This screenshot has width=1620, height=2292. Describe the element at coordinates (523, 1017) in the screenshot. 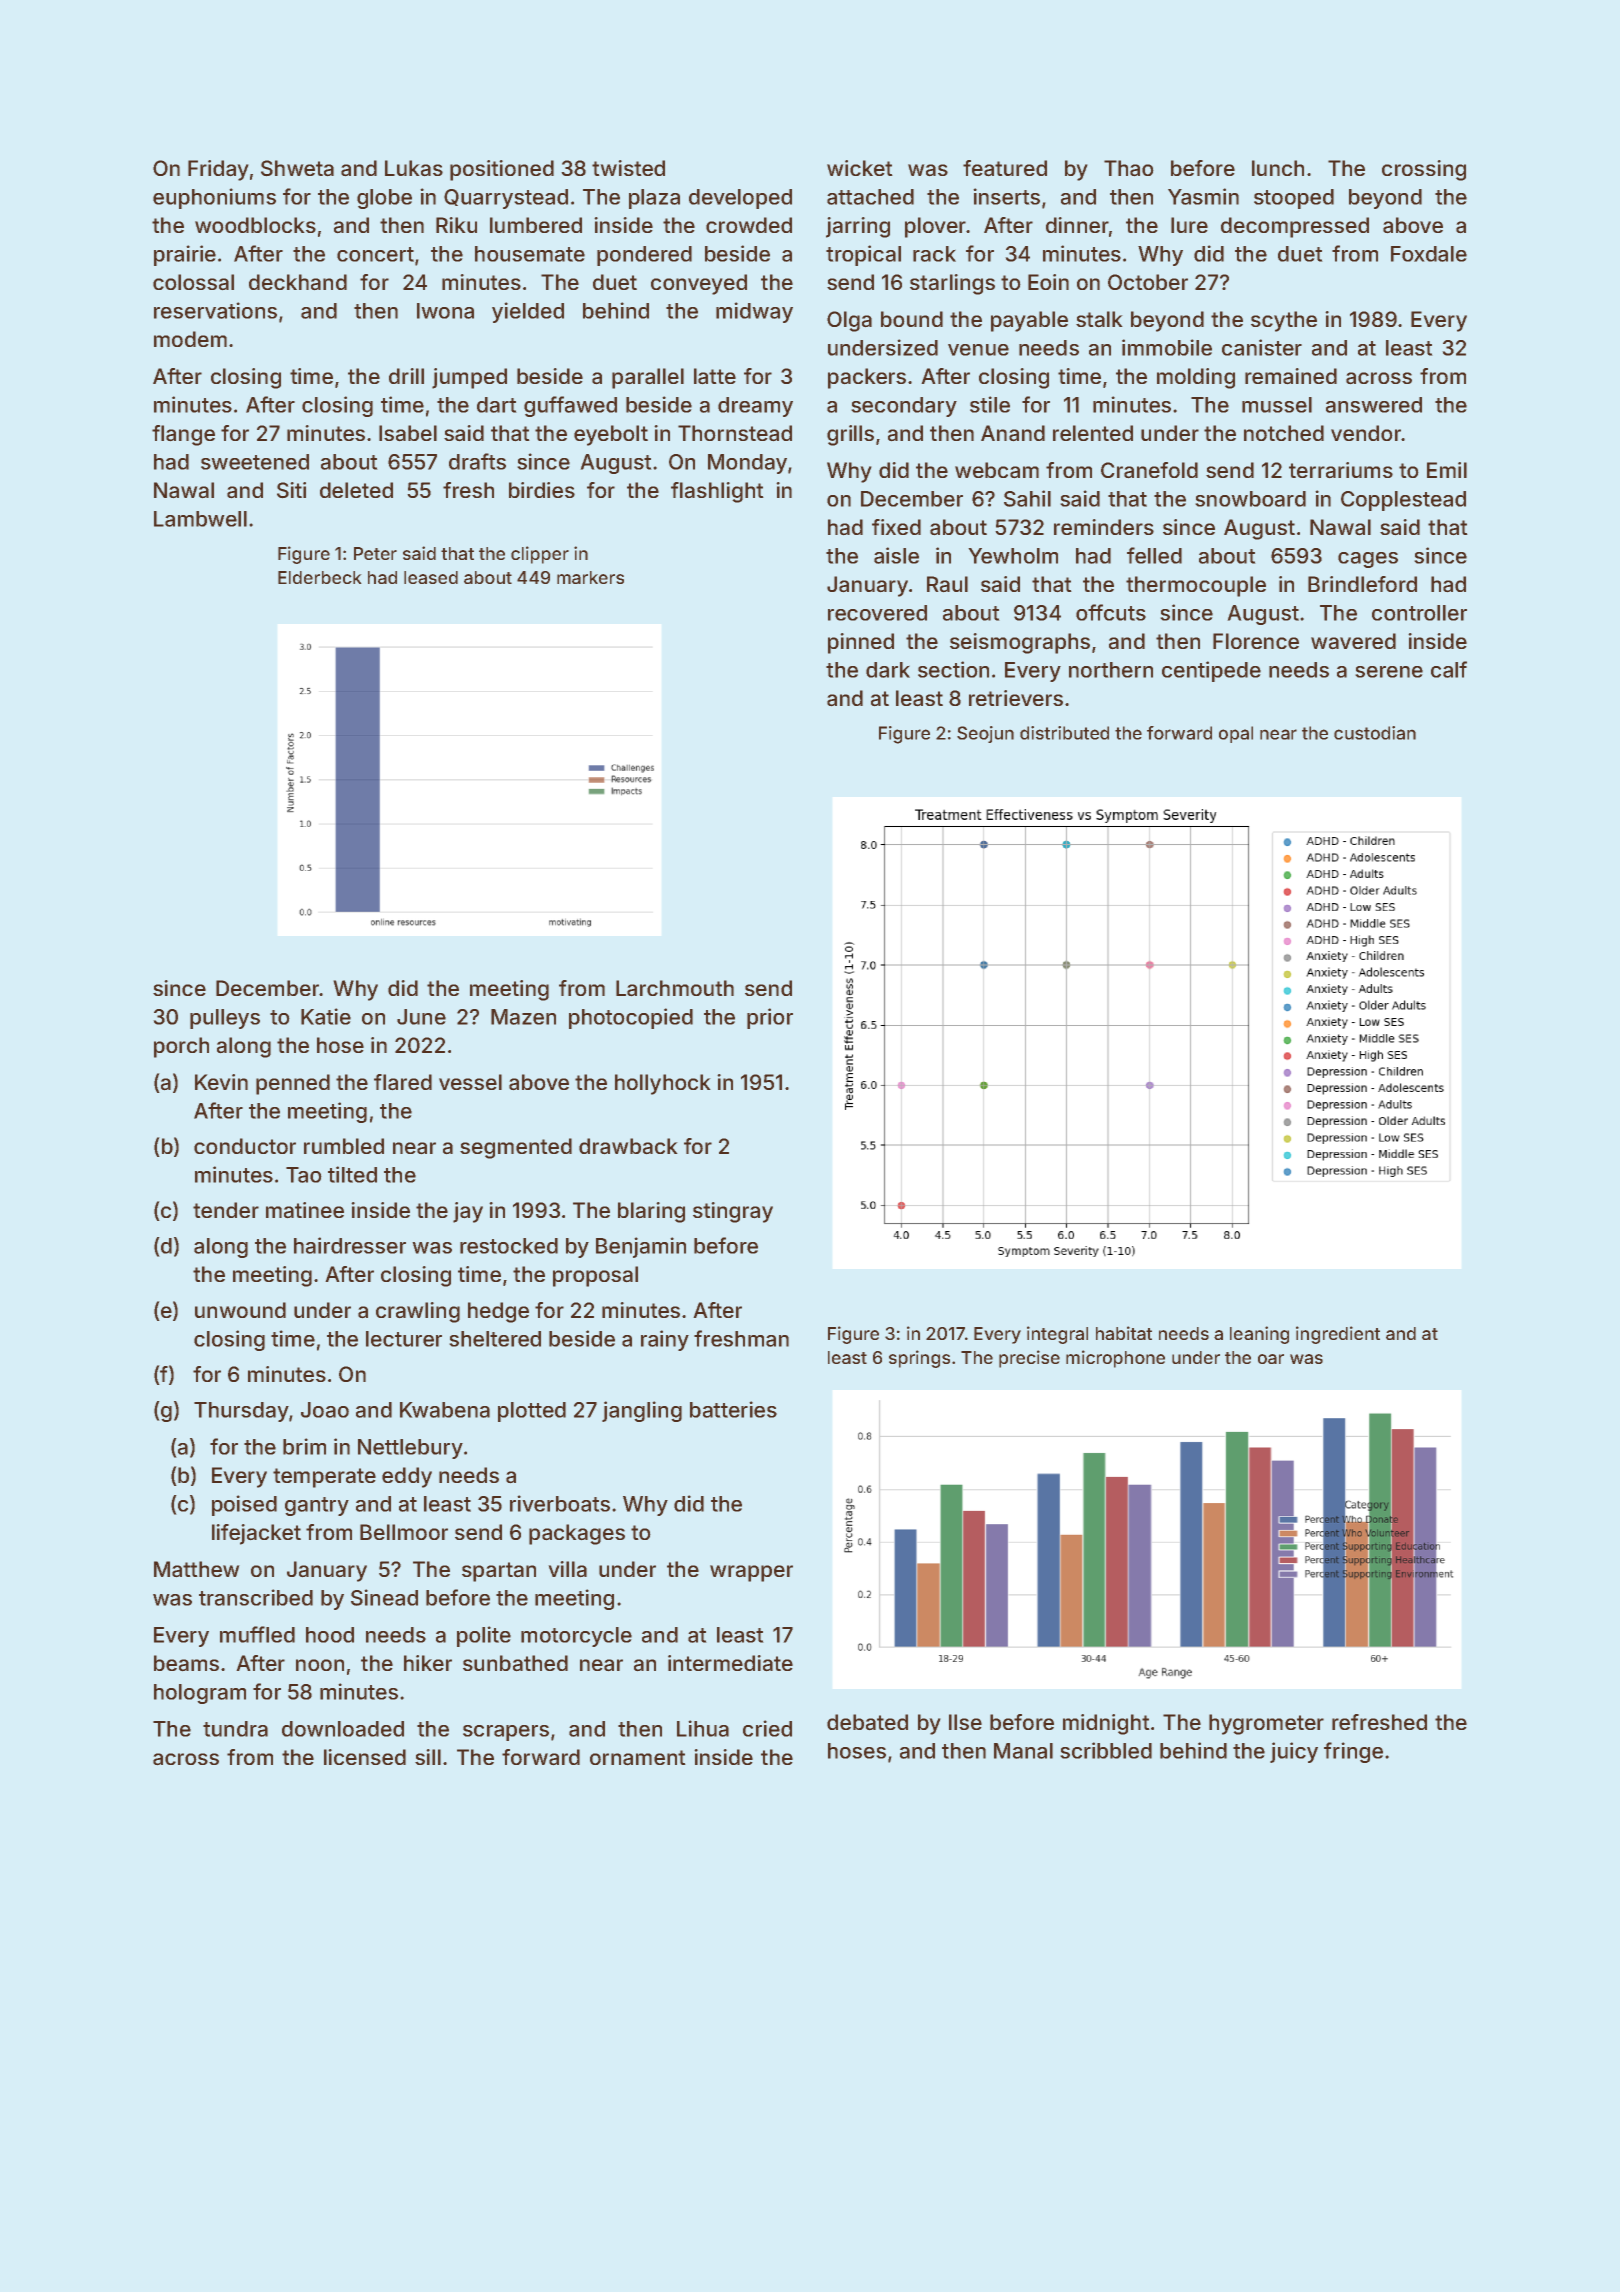

I see `Mazen` at that location.
